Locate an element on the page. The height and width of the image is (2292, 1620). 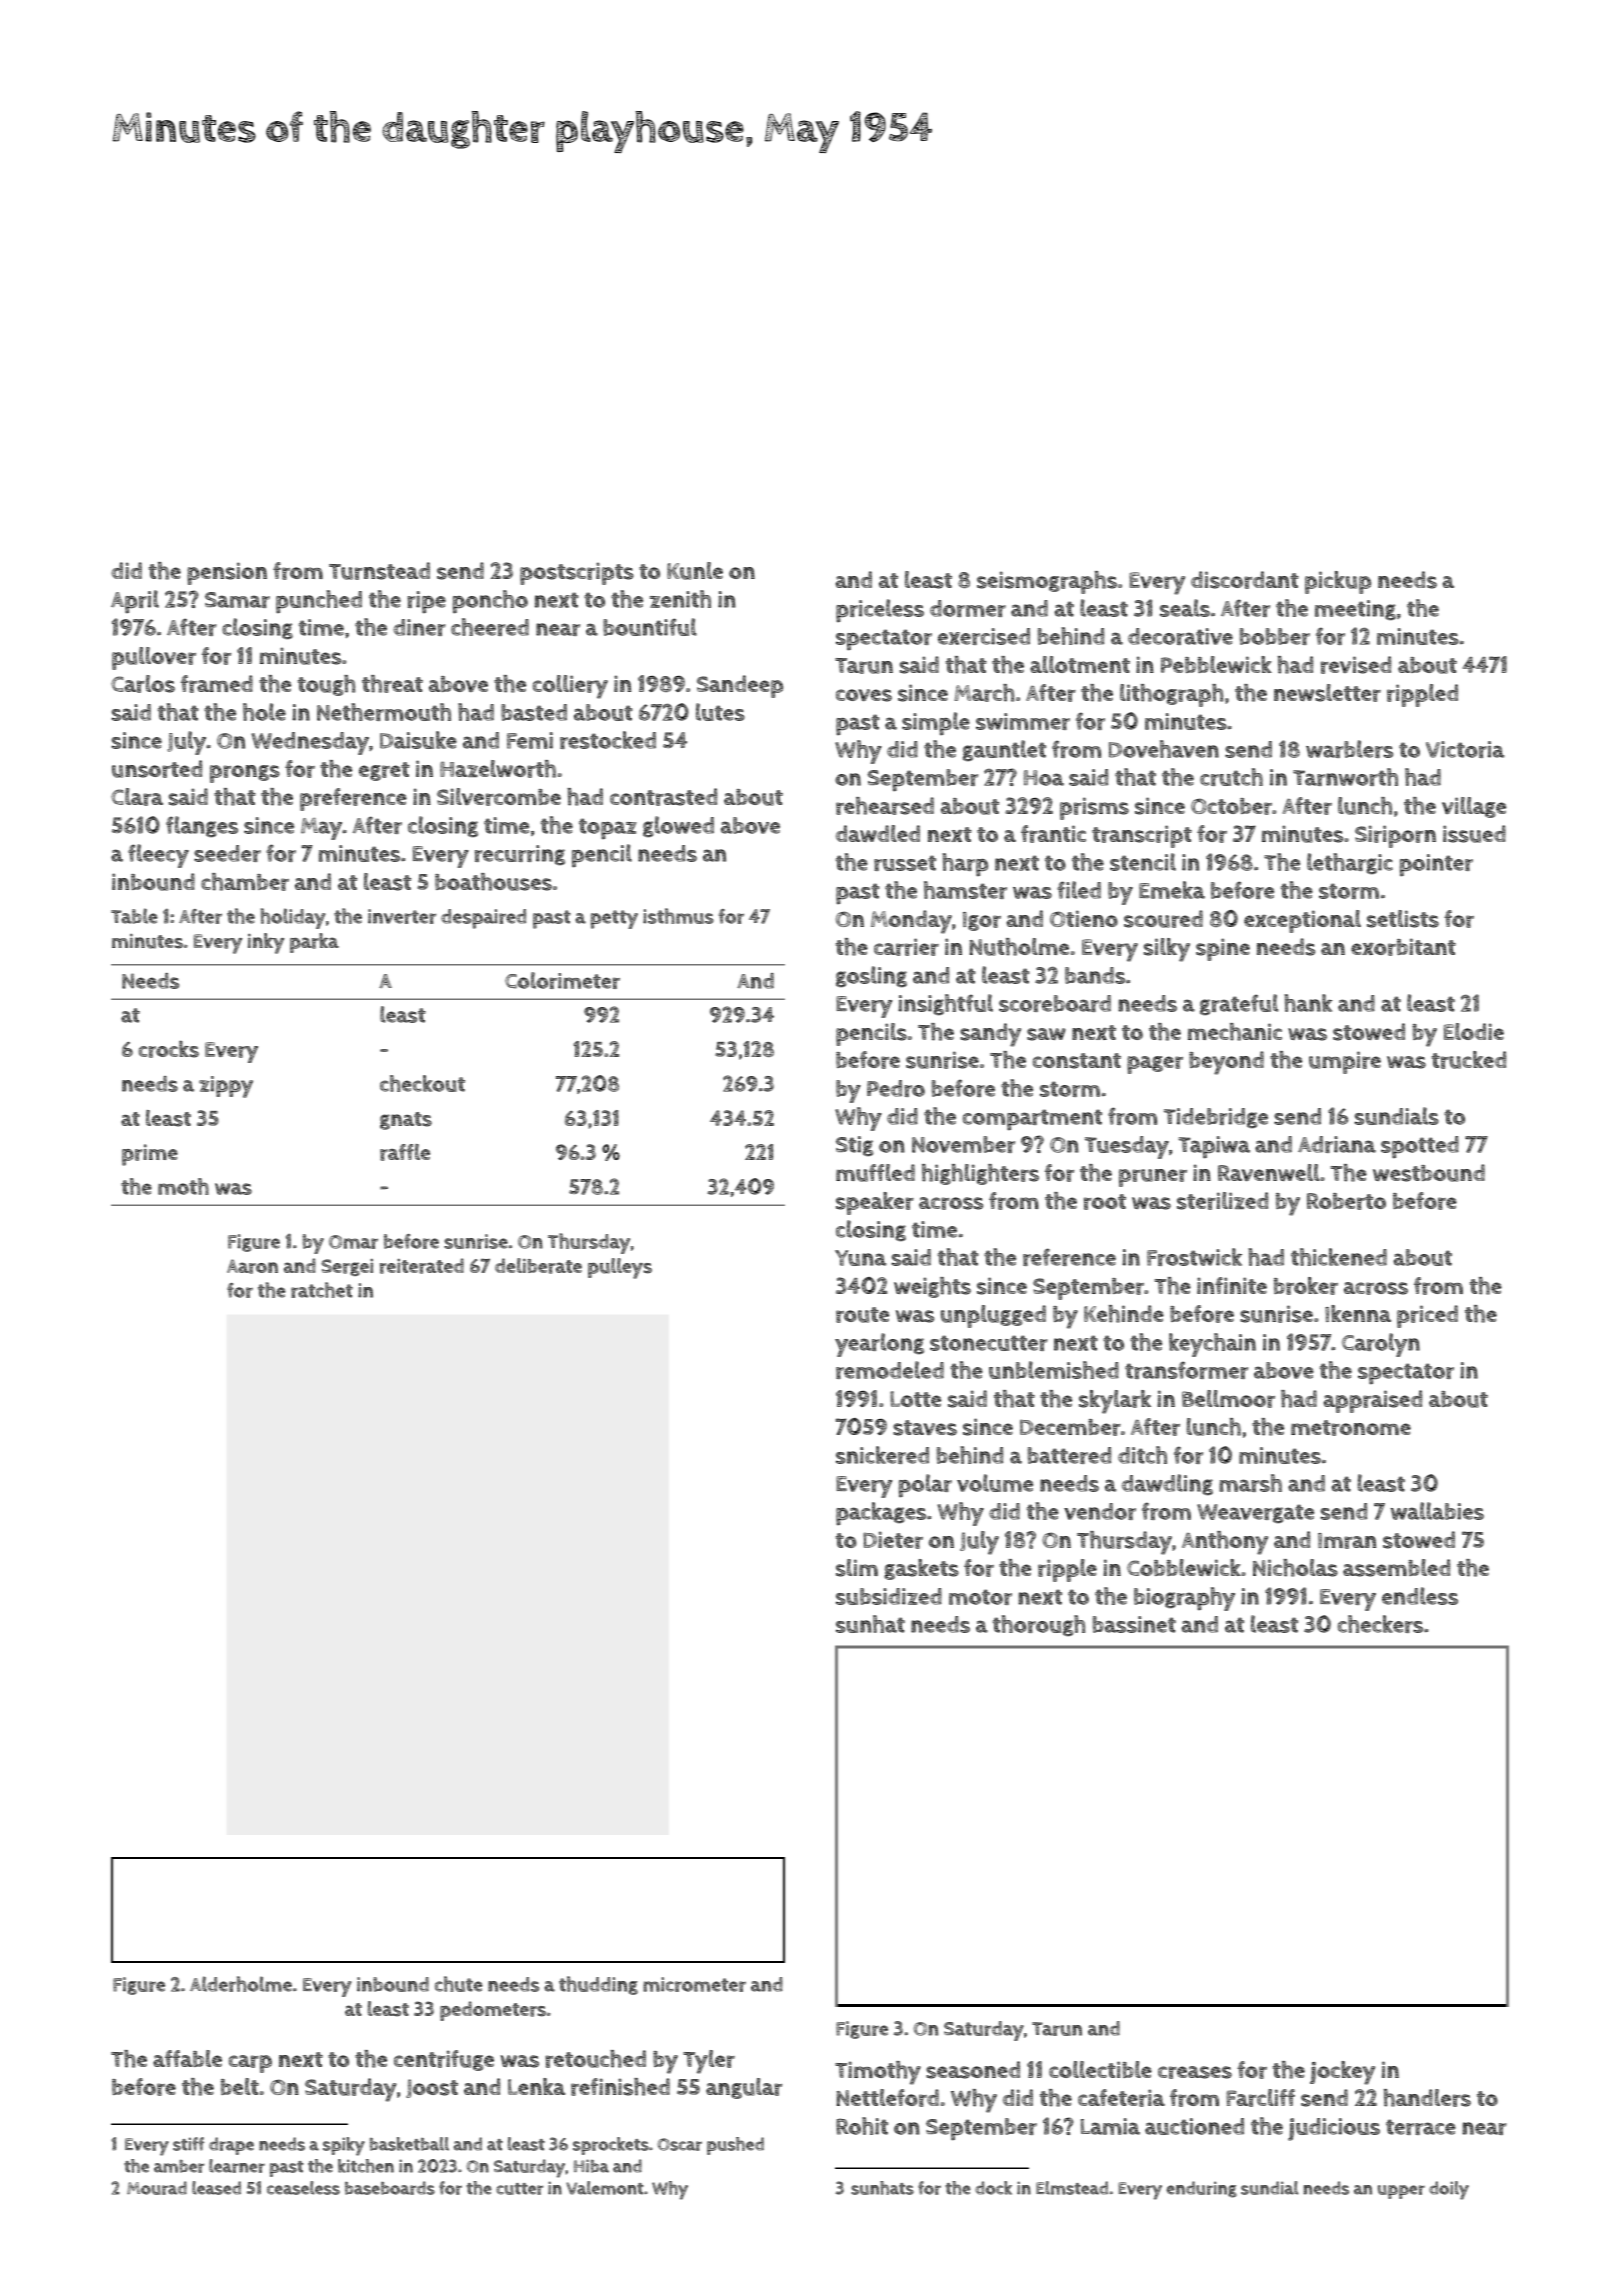
subsidized is located at coordinates (889, 1596).
